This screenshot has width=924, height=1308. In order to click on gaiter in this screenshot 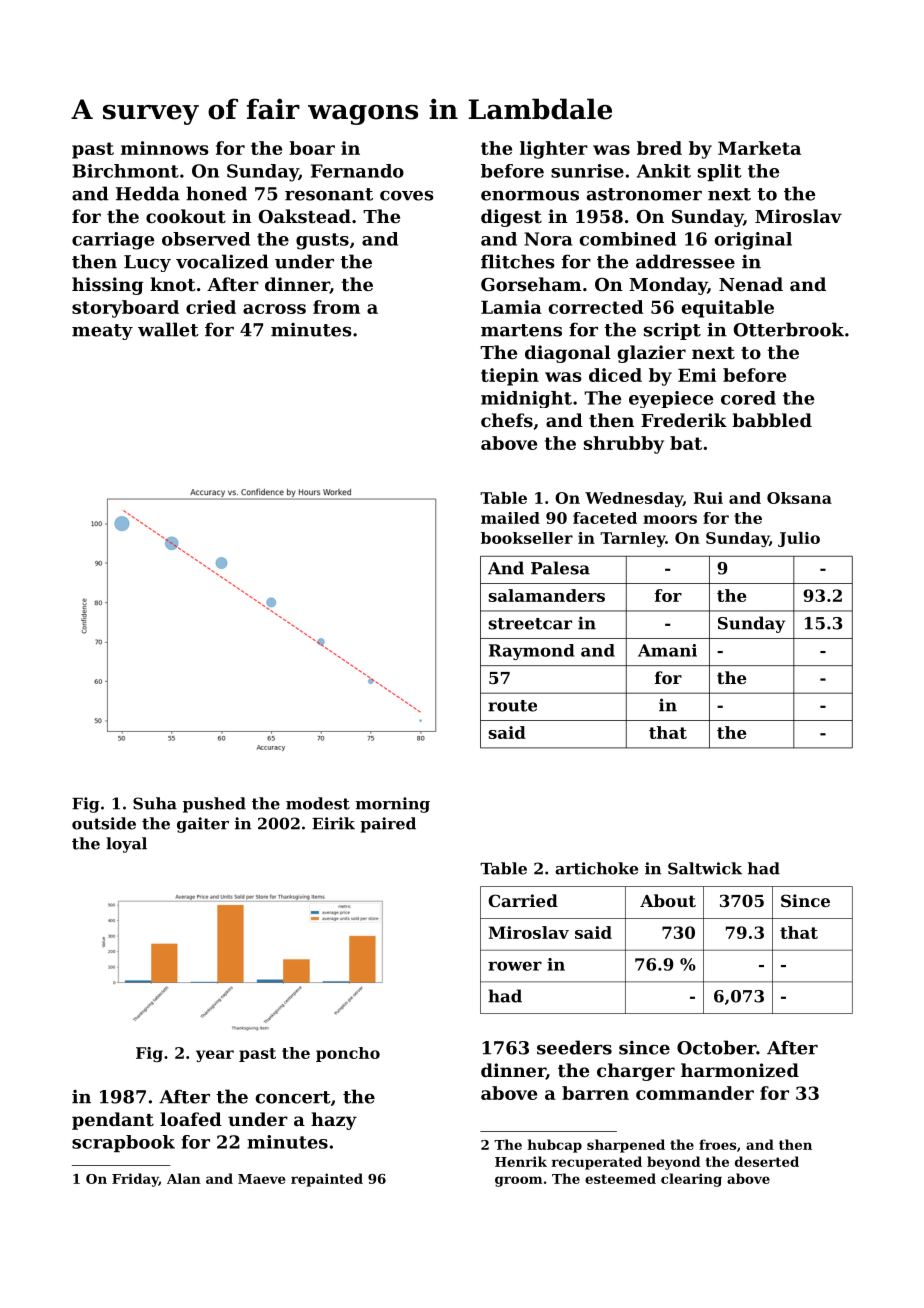, I will do `click(203, 825)`.
